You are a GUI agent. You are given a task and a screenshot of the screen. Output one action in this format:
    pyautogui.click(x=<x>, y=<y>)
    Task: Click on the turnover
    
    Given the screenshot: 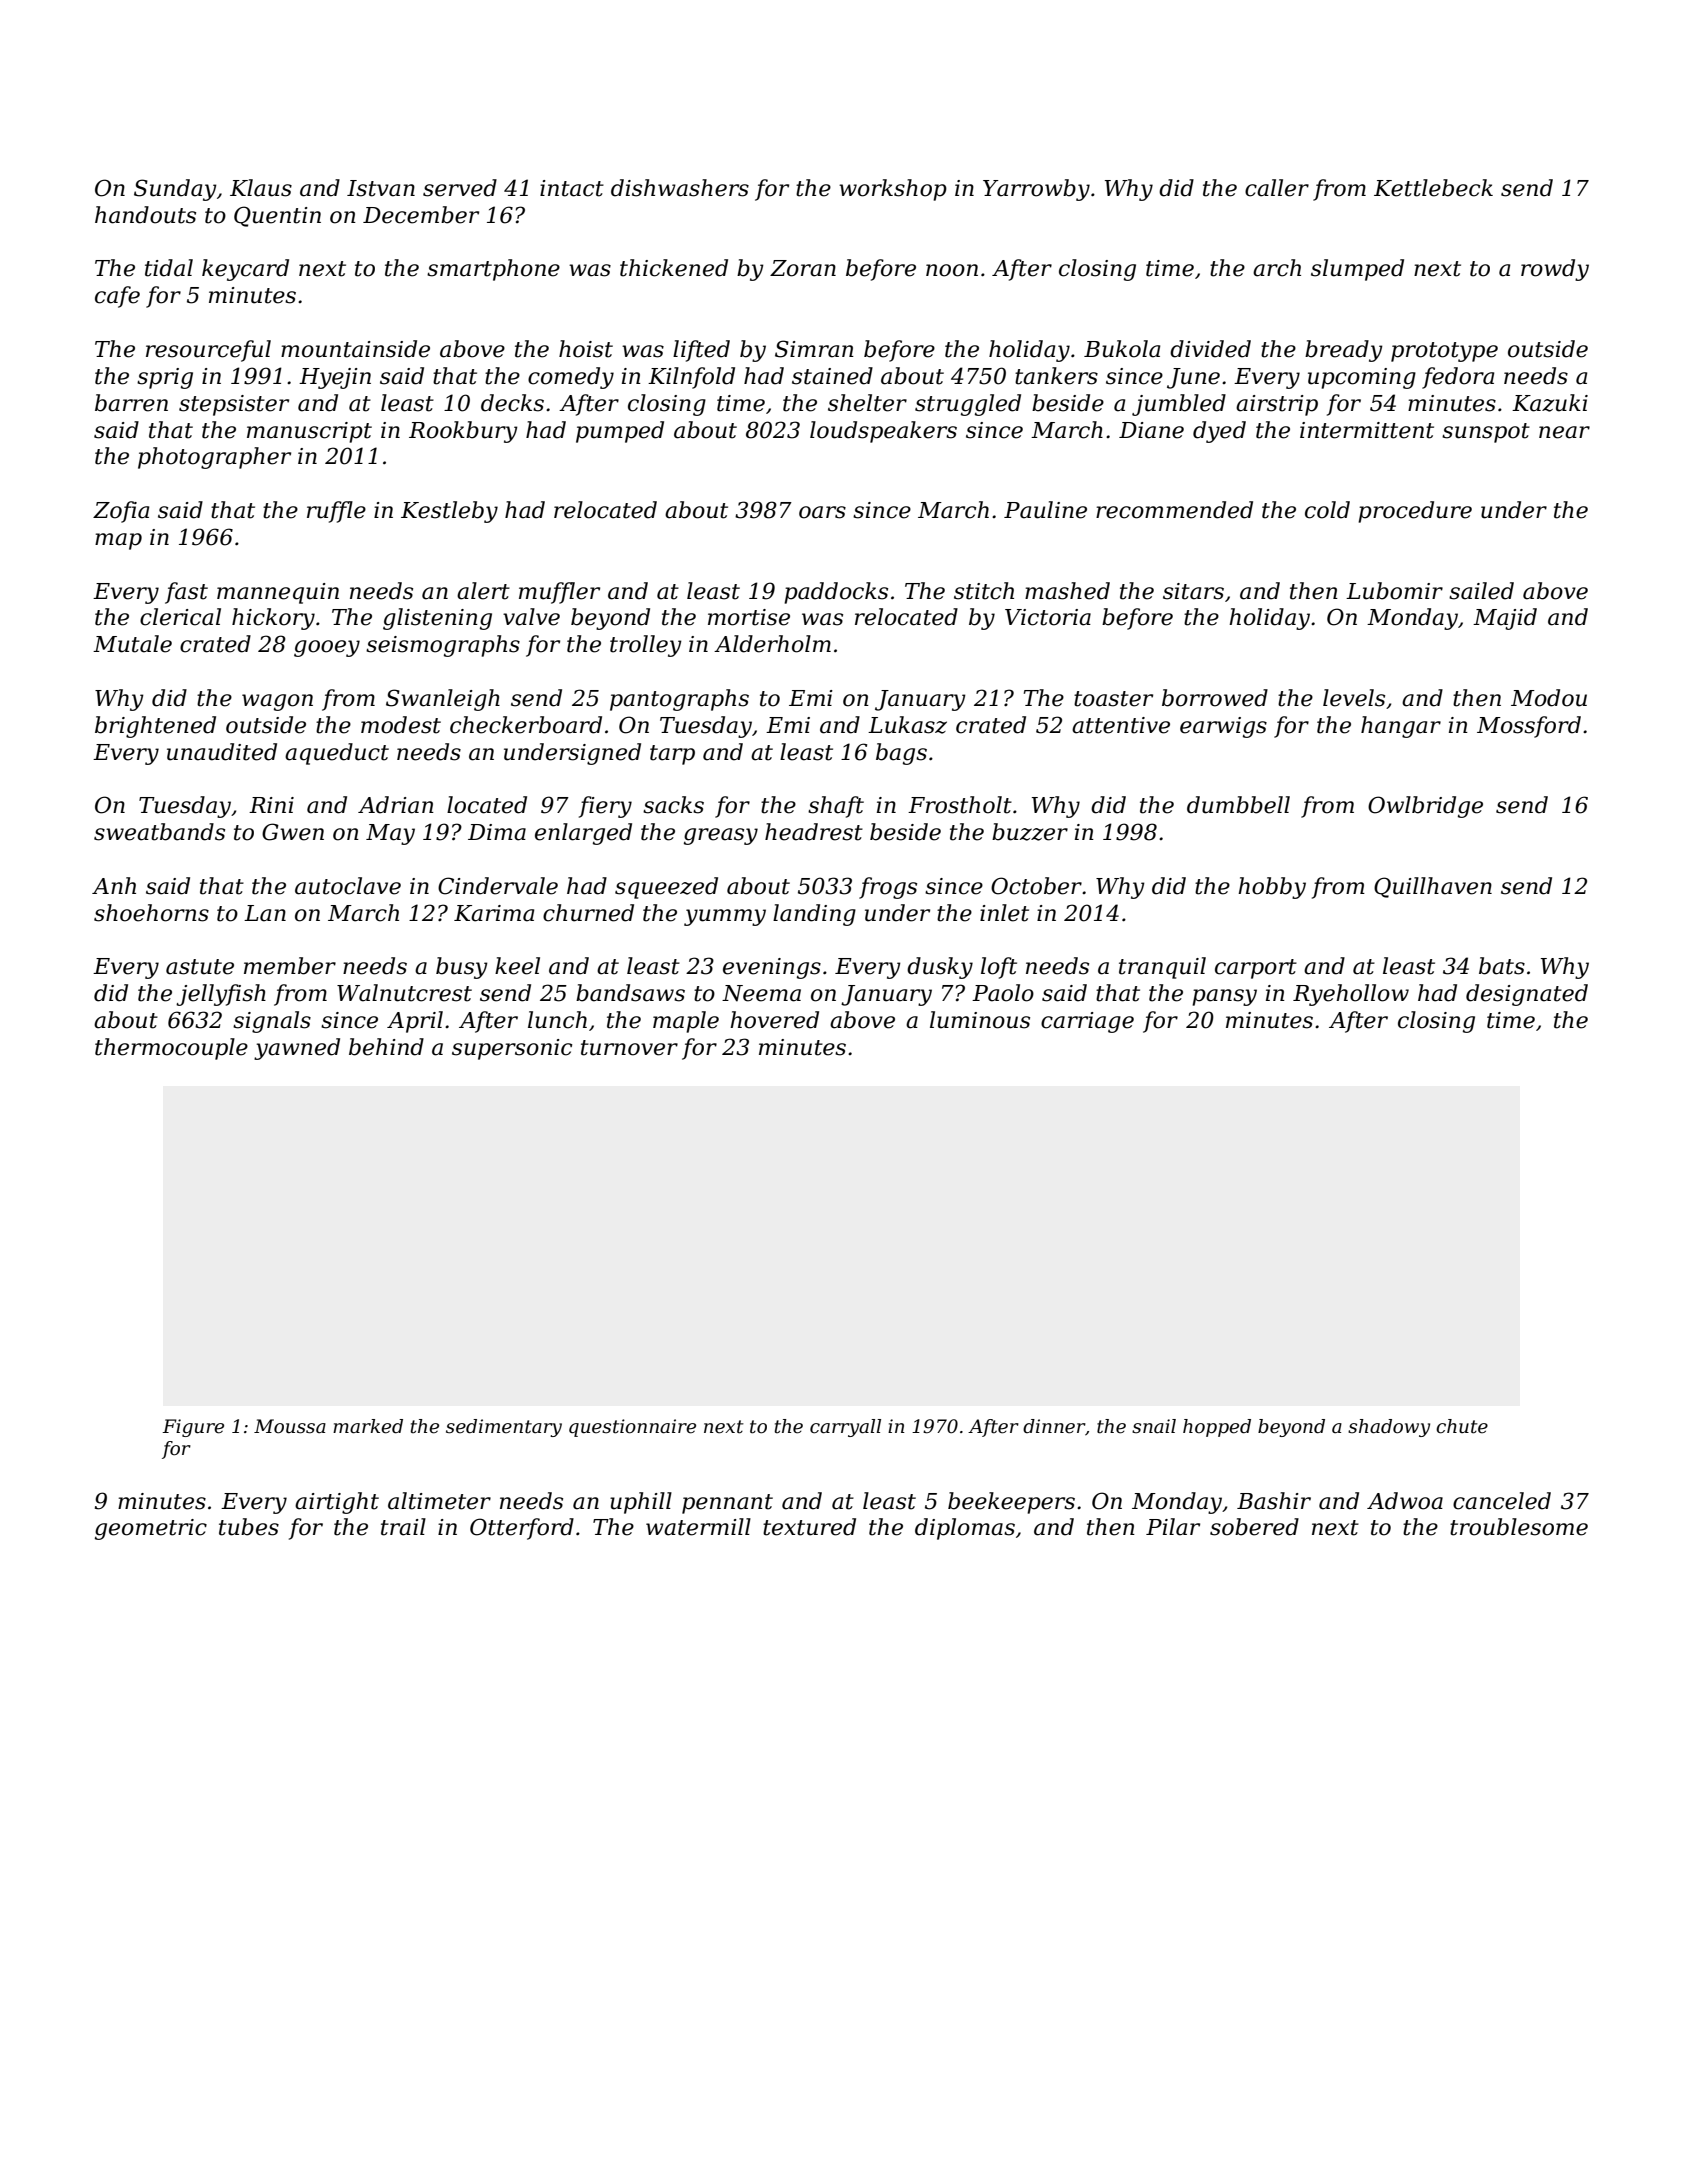 What is the action you would take?
    pyautogui.click(x=629, y=1048)
